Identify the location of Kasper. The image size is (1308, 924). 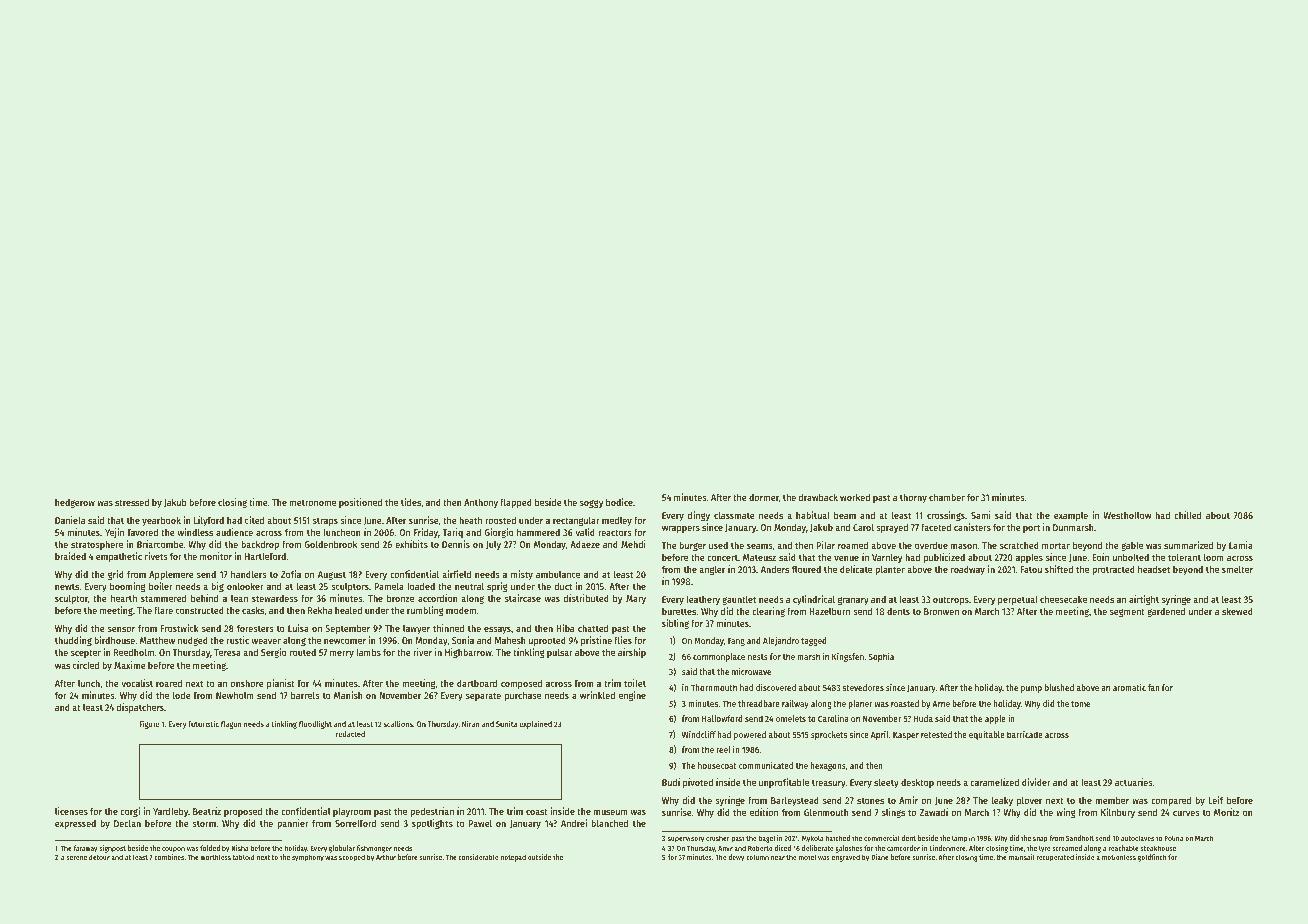
(906, 736).
